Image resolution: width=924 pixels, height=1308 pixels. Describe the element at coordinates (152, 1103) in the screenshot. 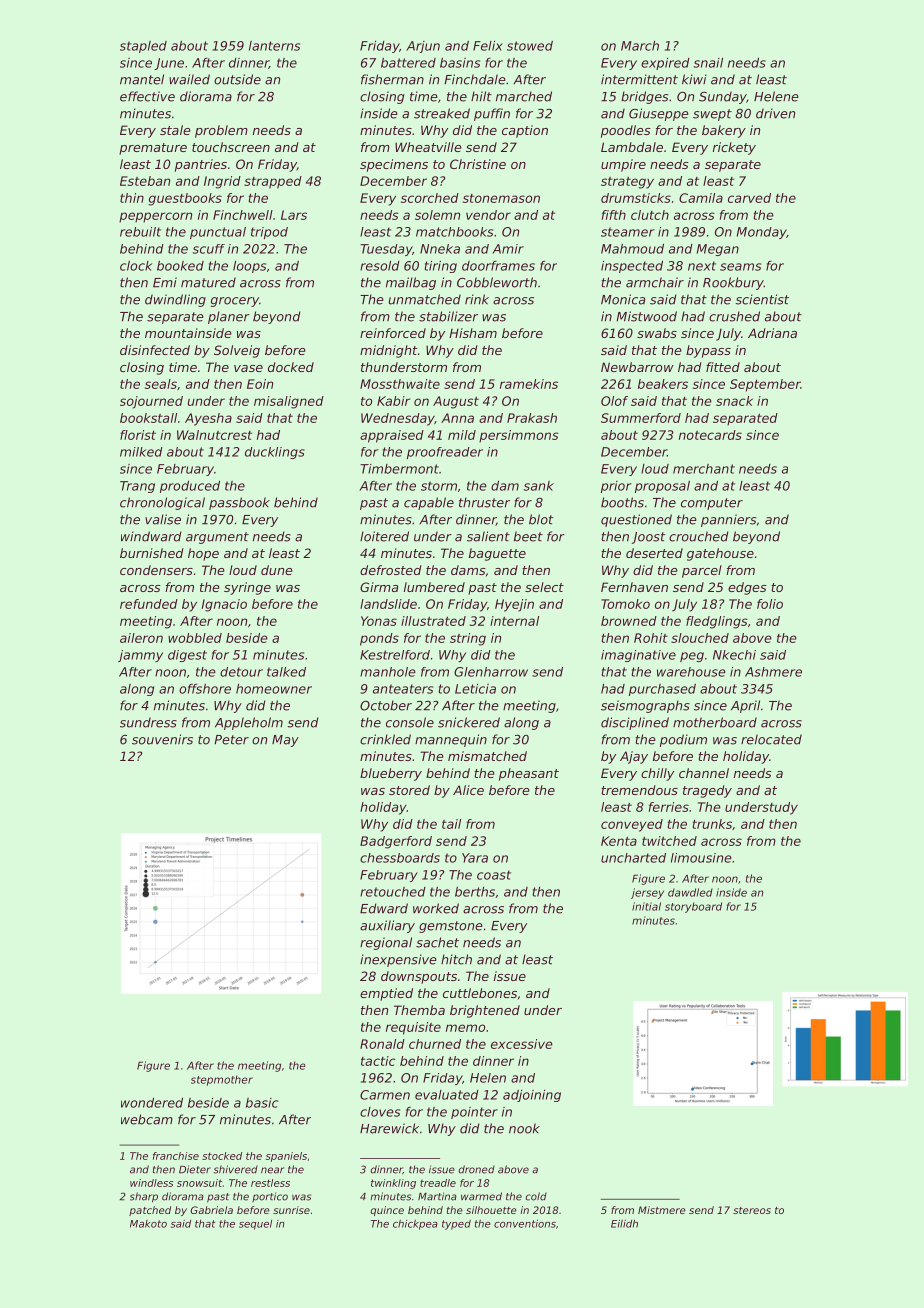

I see `wondered` at that location.
